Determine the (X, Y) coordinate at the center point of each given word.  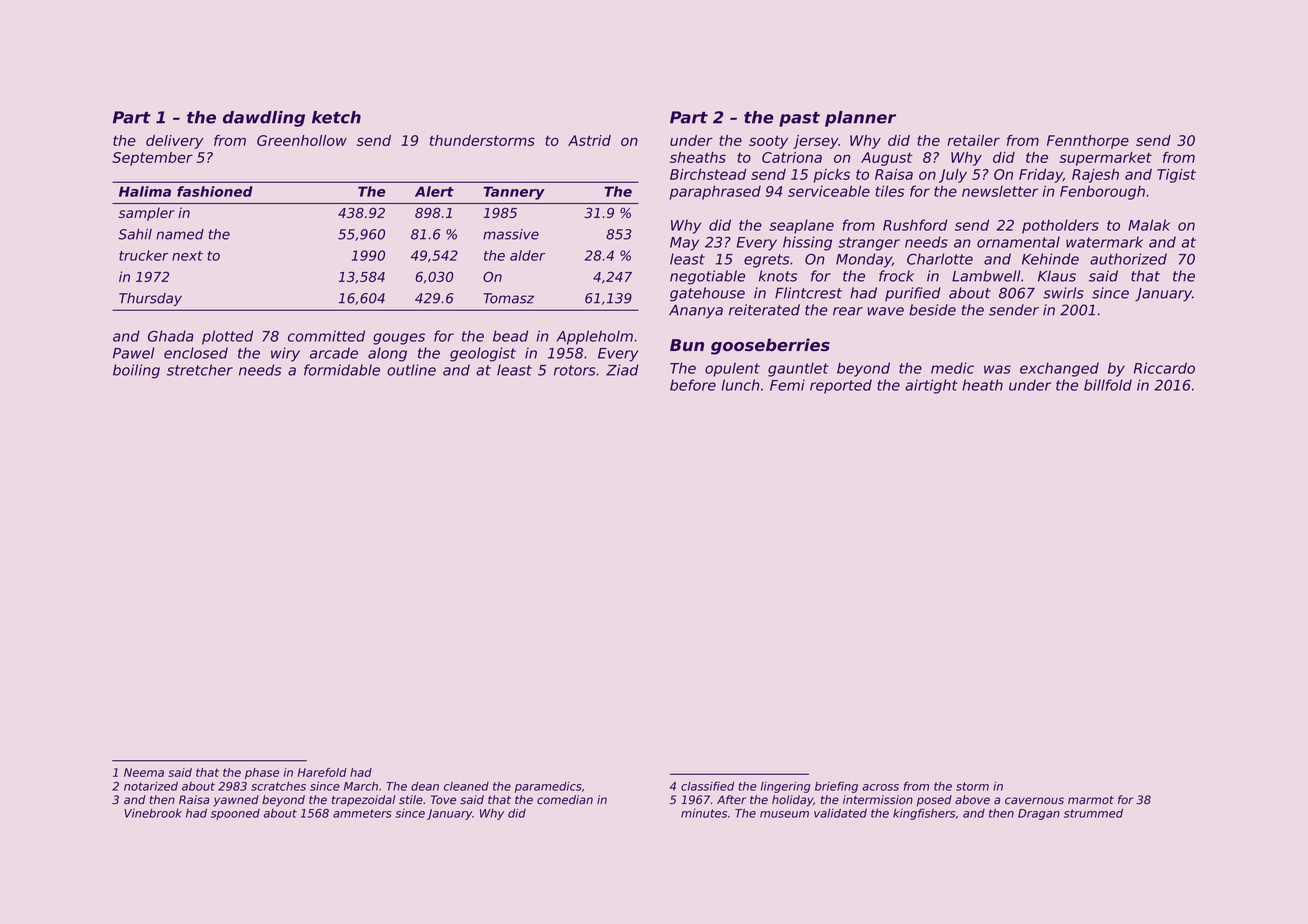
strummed (1093, 813)
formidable (342, 370)
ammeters (362, 813)
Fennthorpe (1088, 142)
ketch (336, 117)
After (731, 800)
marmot (1091, 800)
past (799, 119)
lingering (786, 787)
